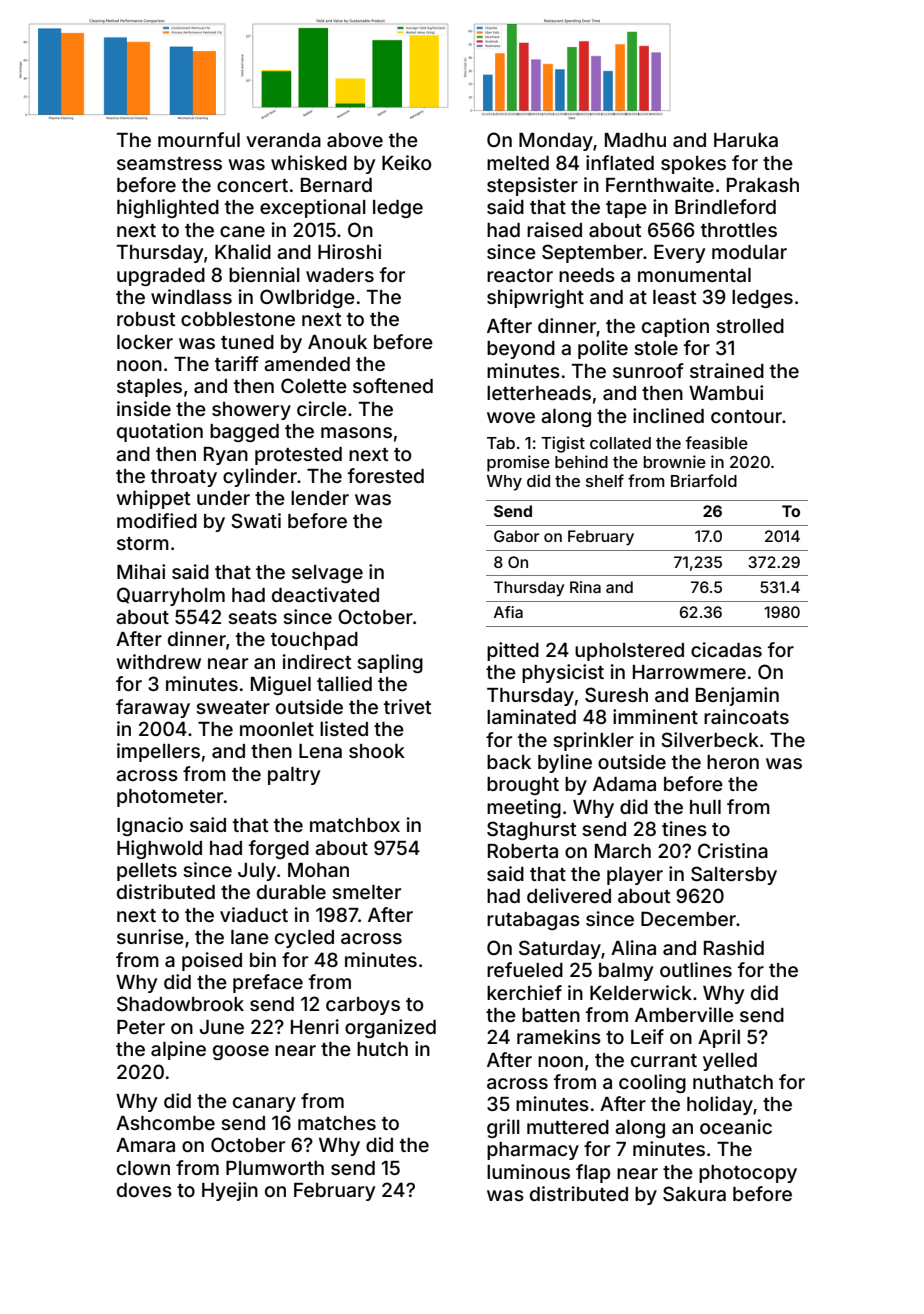 The width and height of the screenshot is (924, 1314). I want to click on Brindleford, so click(725, 206).
